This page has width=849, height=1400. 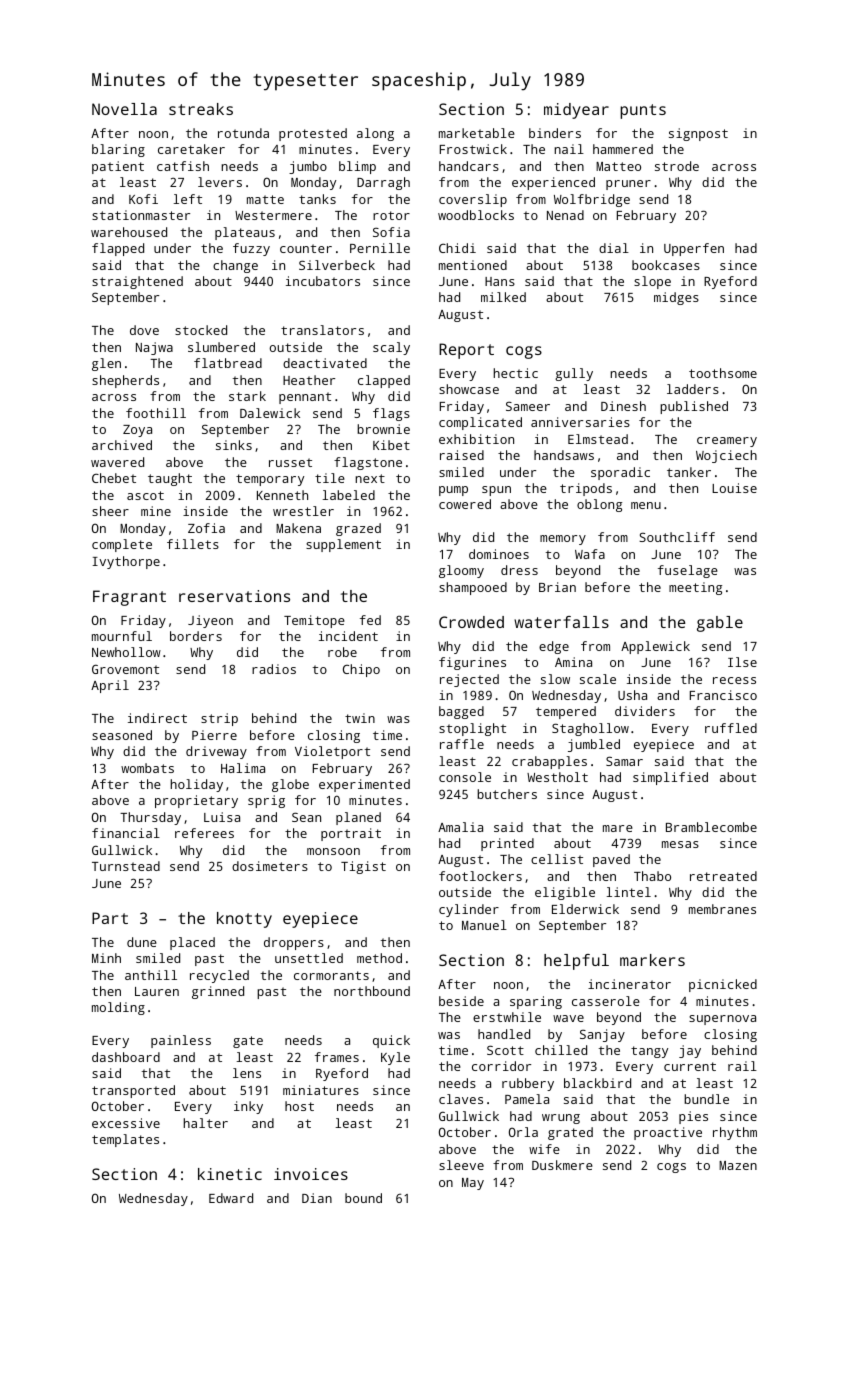 I want to click on Orla, so click(x=523, y=1132).
